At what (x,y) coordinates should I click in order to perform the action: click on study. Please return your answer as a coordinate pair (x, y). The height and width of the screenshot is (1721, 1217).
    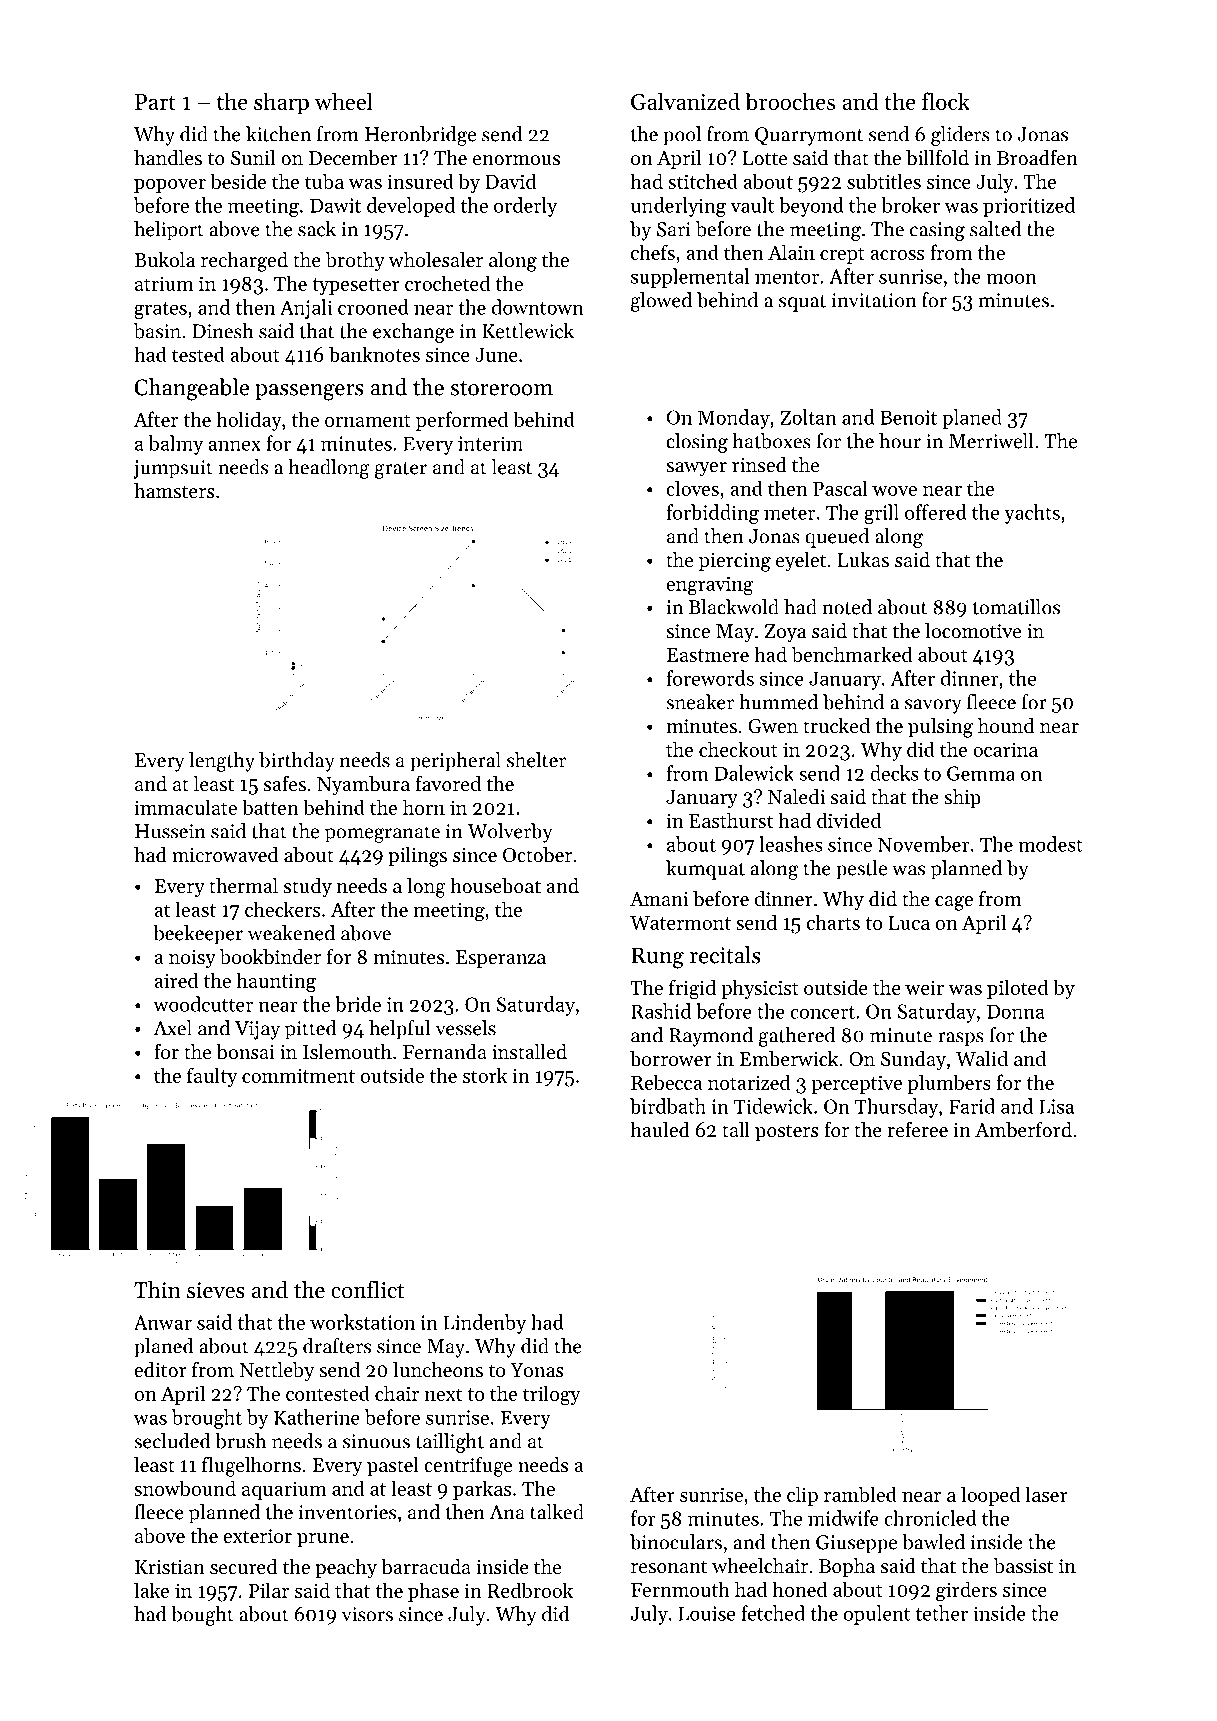
    Looking at the image, I should click on (308, 888).
